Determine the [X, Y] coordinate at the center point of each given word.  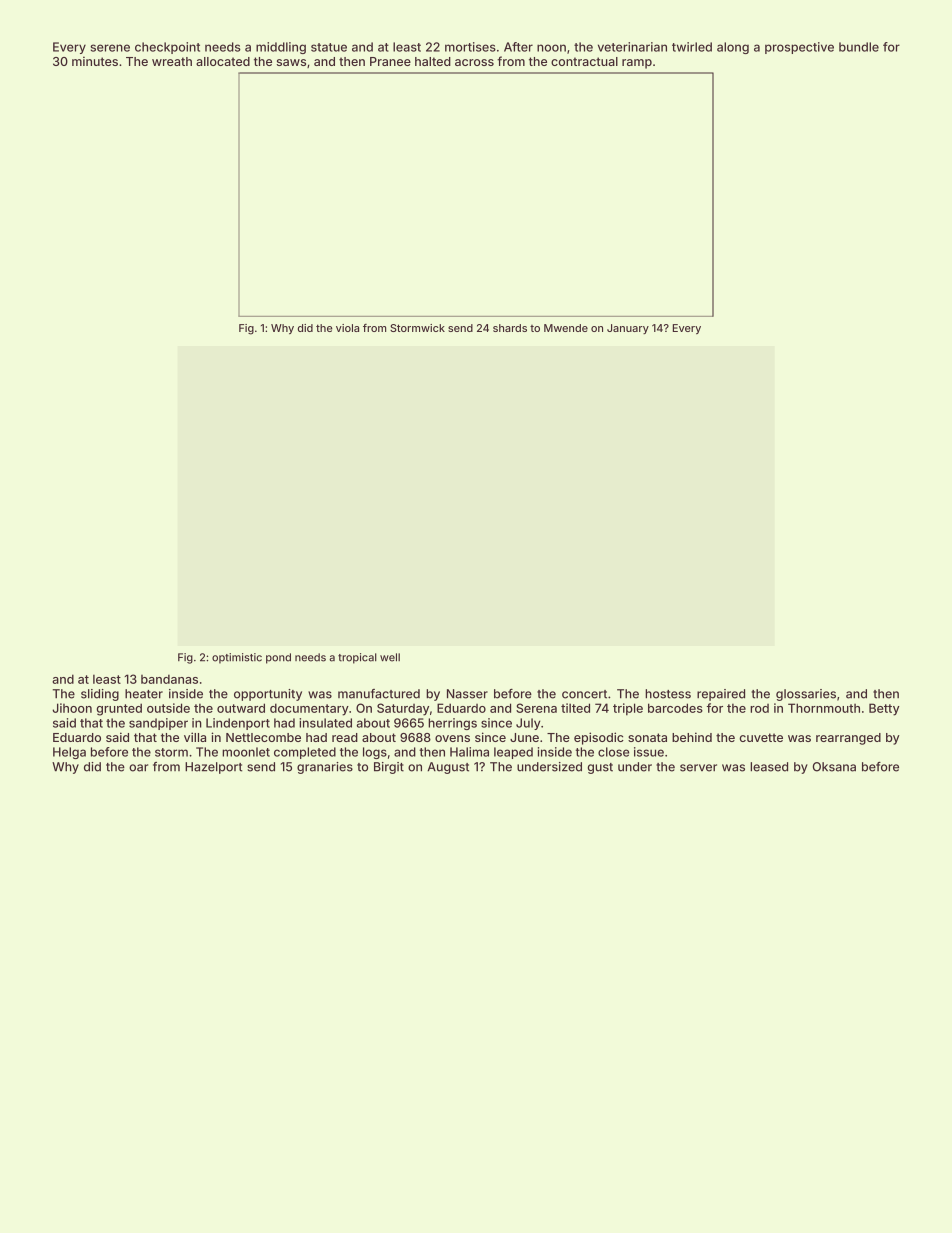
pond [278, 658]
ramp [637, 64]
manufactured [379, 694]
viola [347, 328]
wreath [172, 61]
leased [769, 767]
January [628, 329]
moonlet [246, 752]
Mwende [566, 328]
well [390, 657]
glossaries [806, 695]
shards [510, 328]
